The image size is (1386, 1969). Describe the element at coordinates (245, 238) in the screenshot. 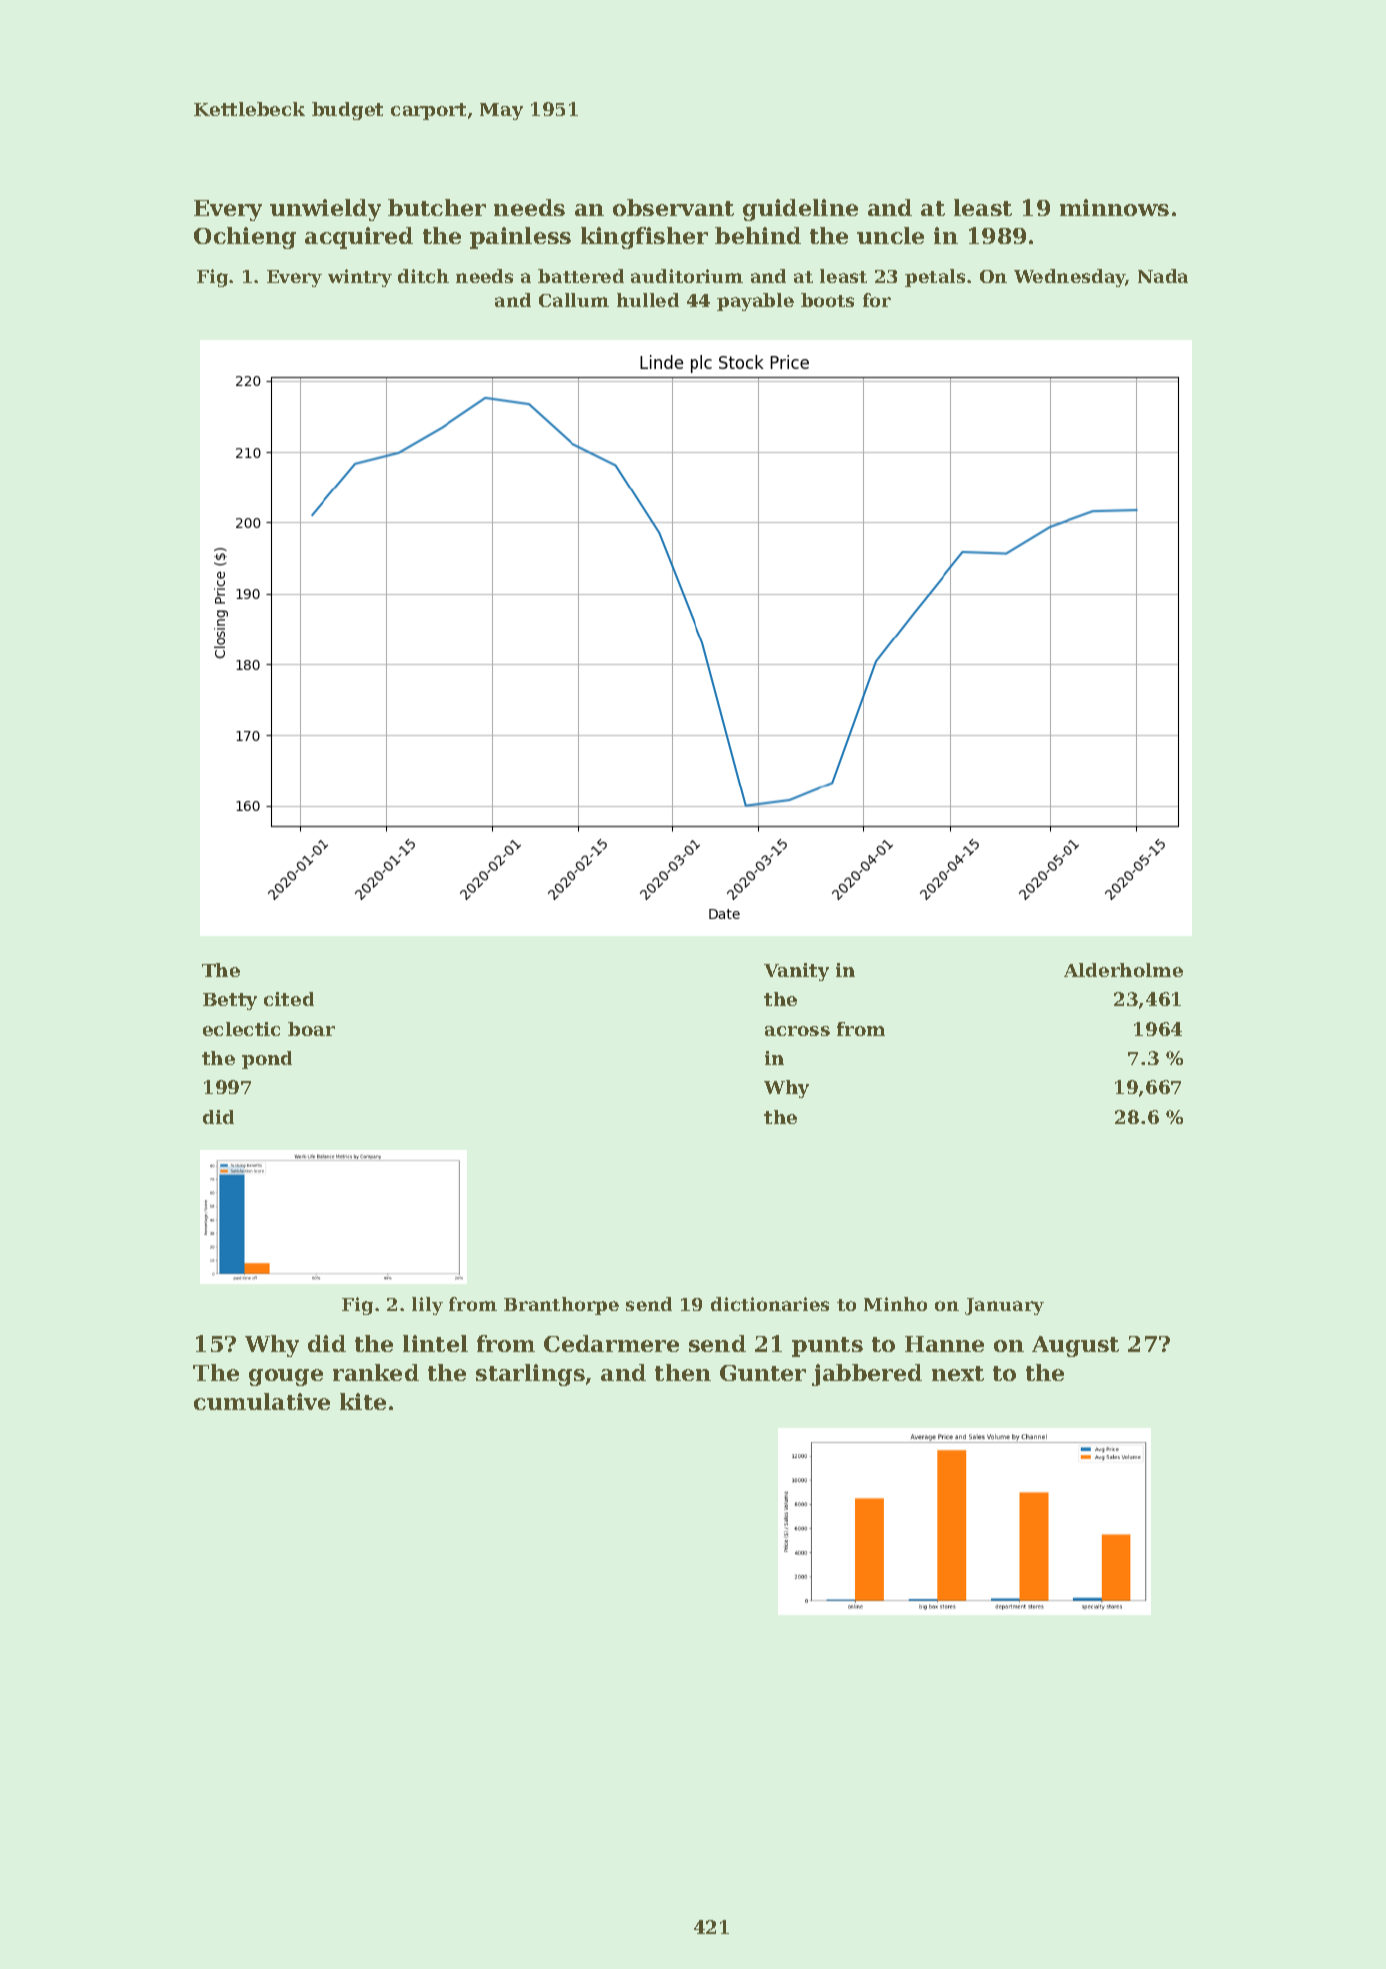

I see `Ochieng` at that location.
